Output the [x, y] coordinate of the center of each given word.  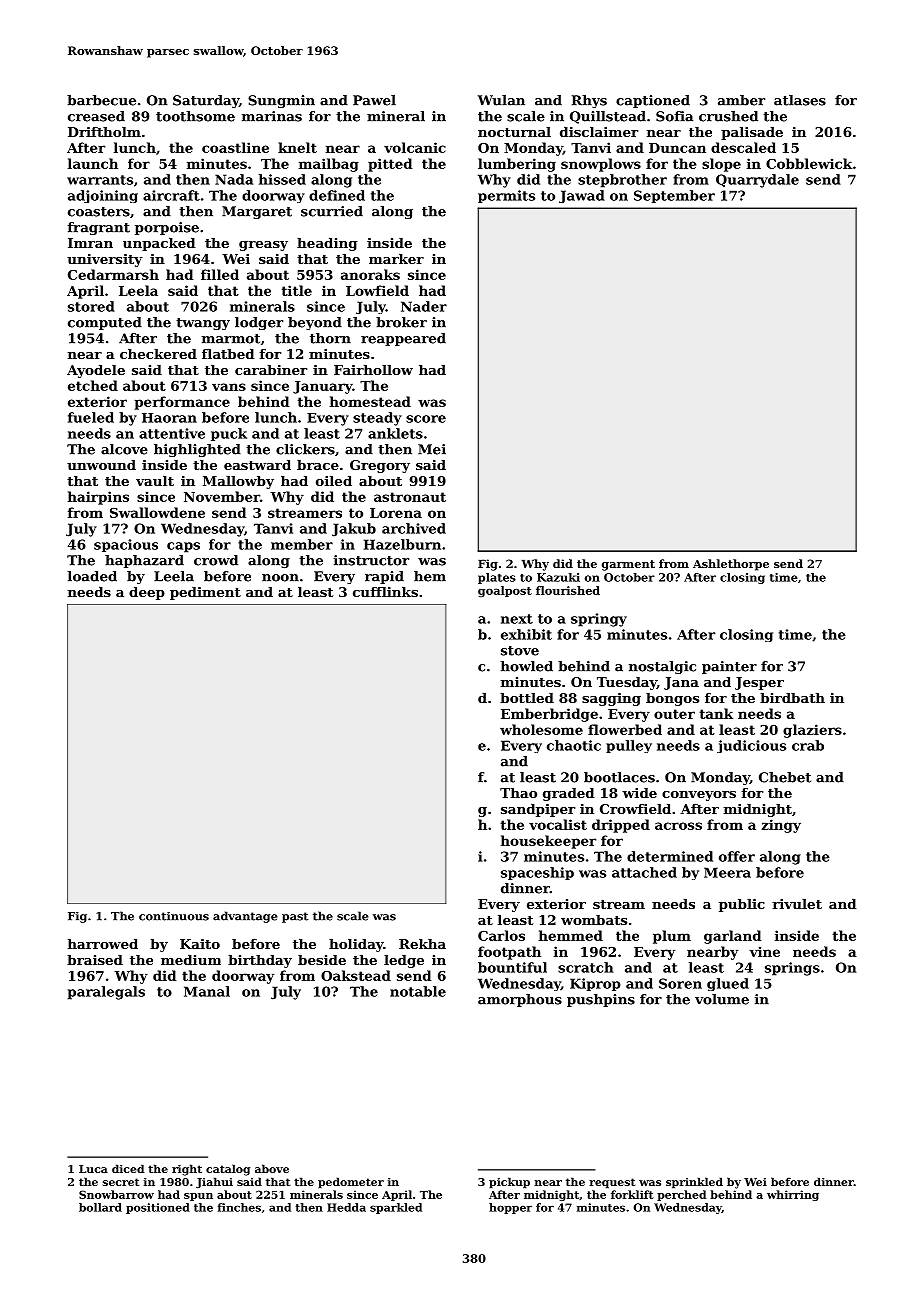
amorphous [520, 1000]
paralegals [106, 993]
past [295, 917]
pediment [205, 593]
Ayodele [96, 371]
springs [792, 969]
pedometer [351, 1183]
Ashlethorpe [731, 565]
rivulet [797, 904]
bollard [100, 1207]
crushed [728, 116]
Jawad [582, 196]
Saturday [206, 101]
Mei [432, 449]
